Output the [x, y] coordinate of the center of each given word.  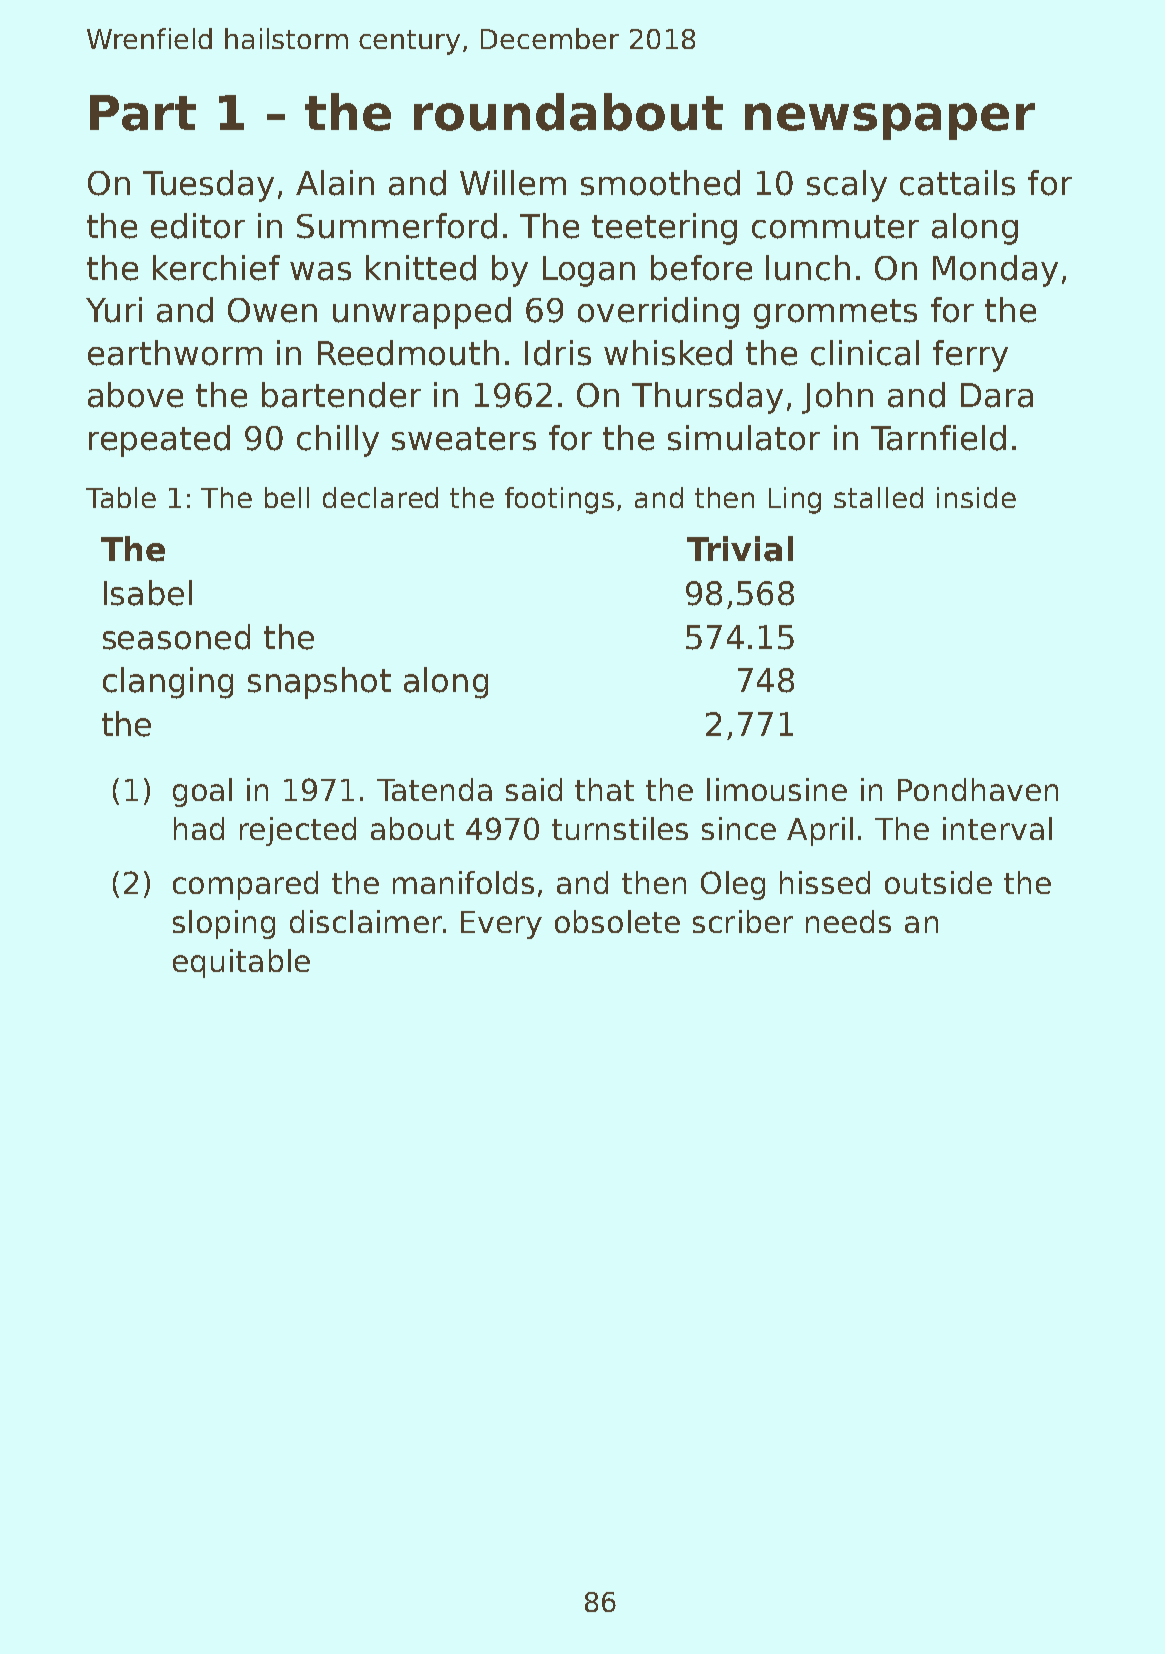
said [534, 789]
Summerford [397, 226]
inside [976, 497]
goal [202, 792]
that [604, 789]
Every [501, 925]
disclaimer [366, 921]
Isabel [148, 593]
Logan [589, 271]
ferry [970, 356]
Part [143, 113]
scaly [847, 186]
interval [997, 828]
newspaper [890, 121]
